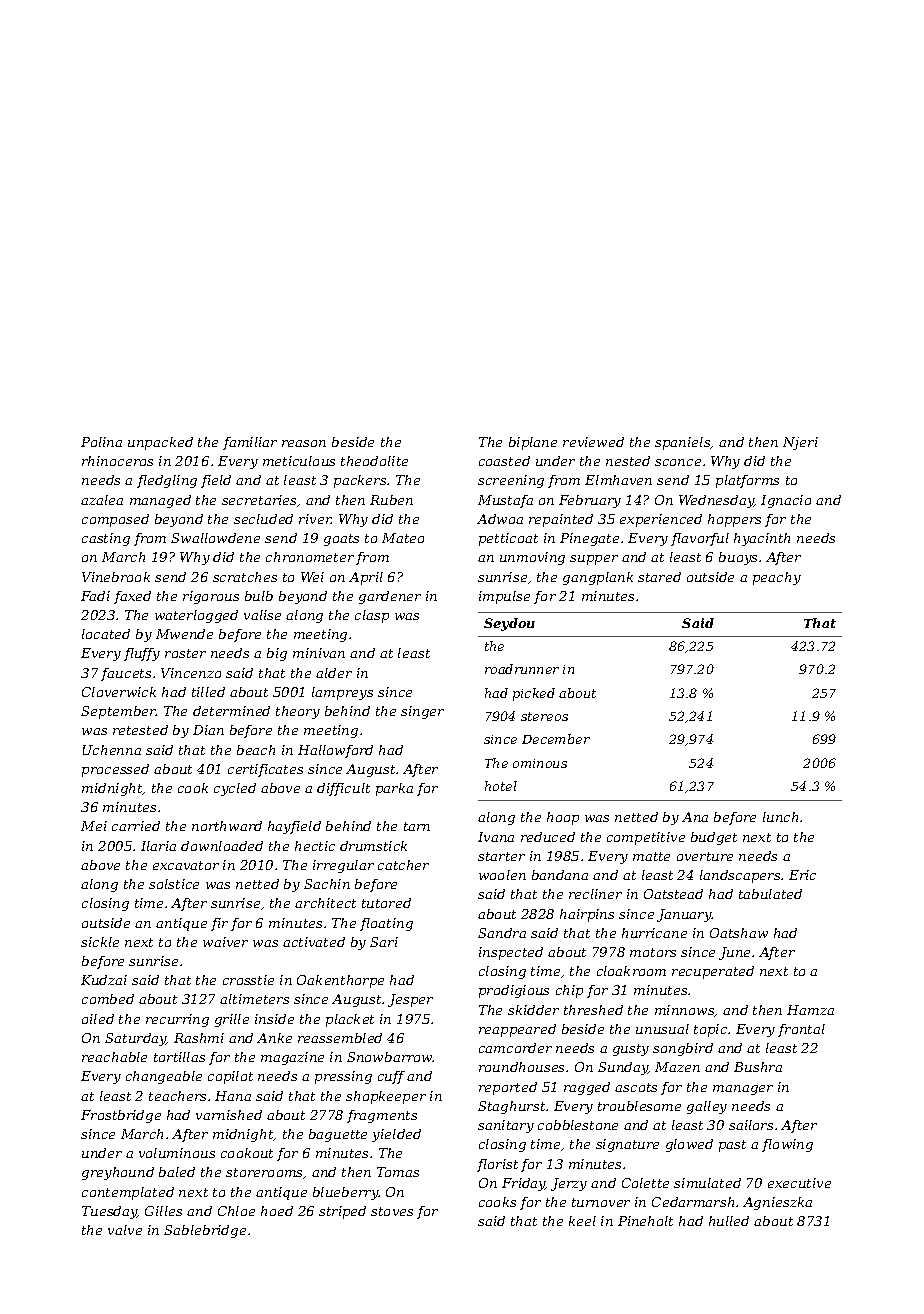 This screenshot has height=1314, width=924. Describe the element at coordinates (800, 443) in the screenshot. I see `Njeri` at that location.
